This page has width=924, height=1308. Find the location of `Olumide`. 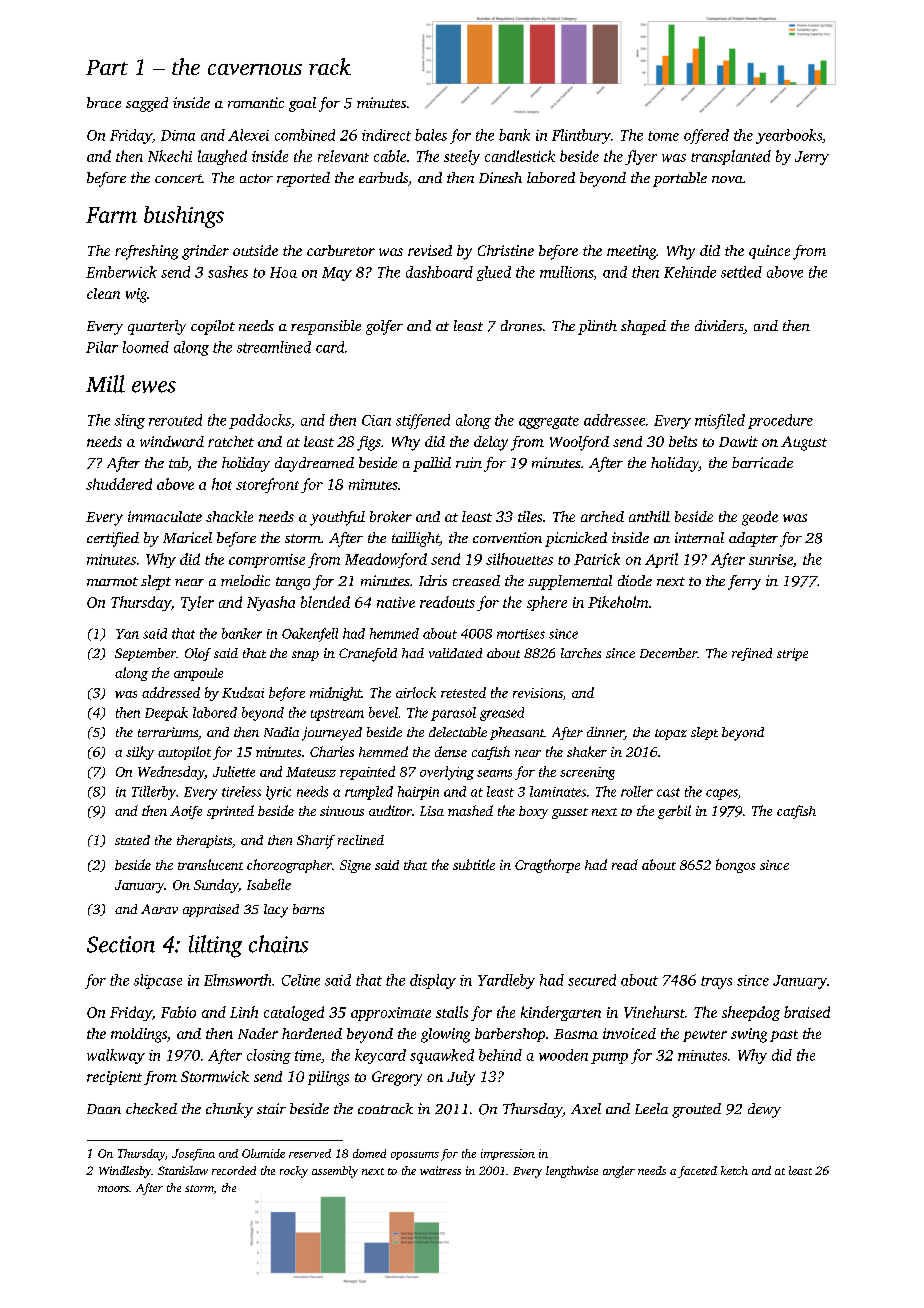

Olumide is located at coordinates (263, 1153).
